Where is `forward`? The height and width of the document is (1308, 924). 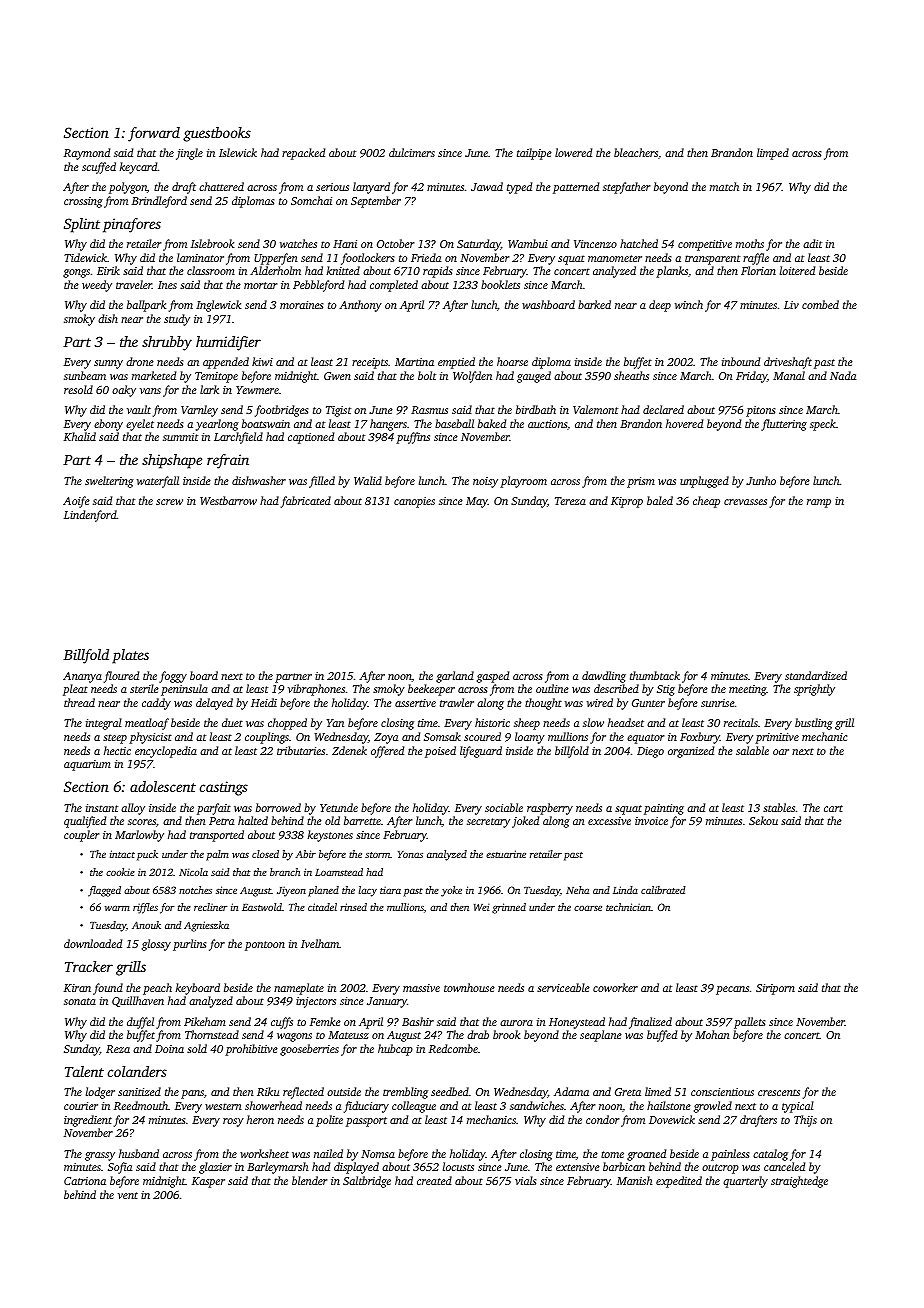
forward is located at coordinates (154, 134).
